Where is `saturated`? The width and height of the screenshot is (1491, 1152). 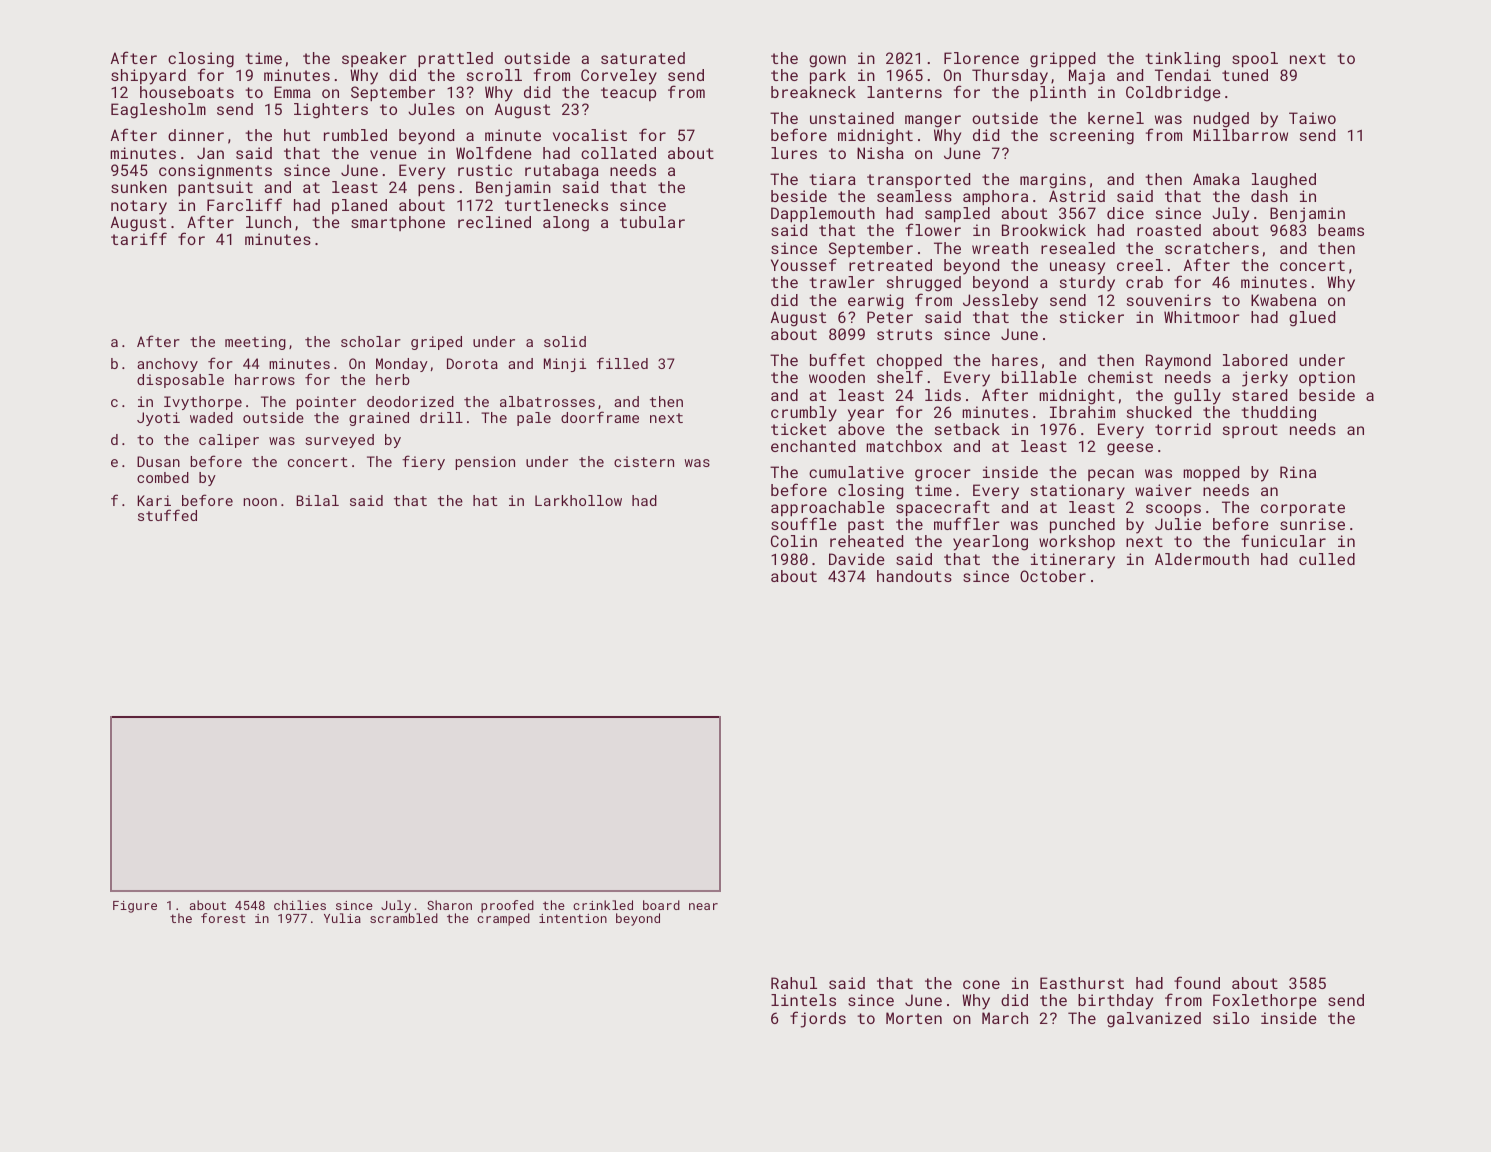 saturated is located at coordinates (643, 58).
